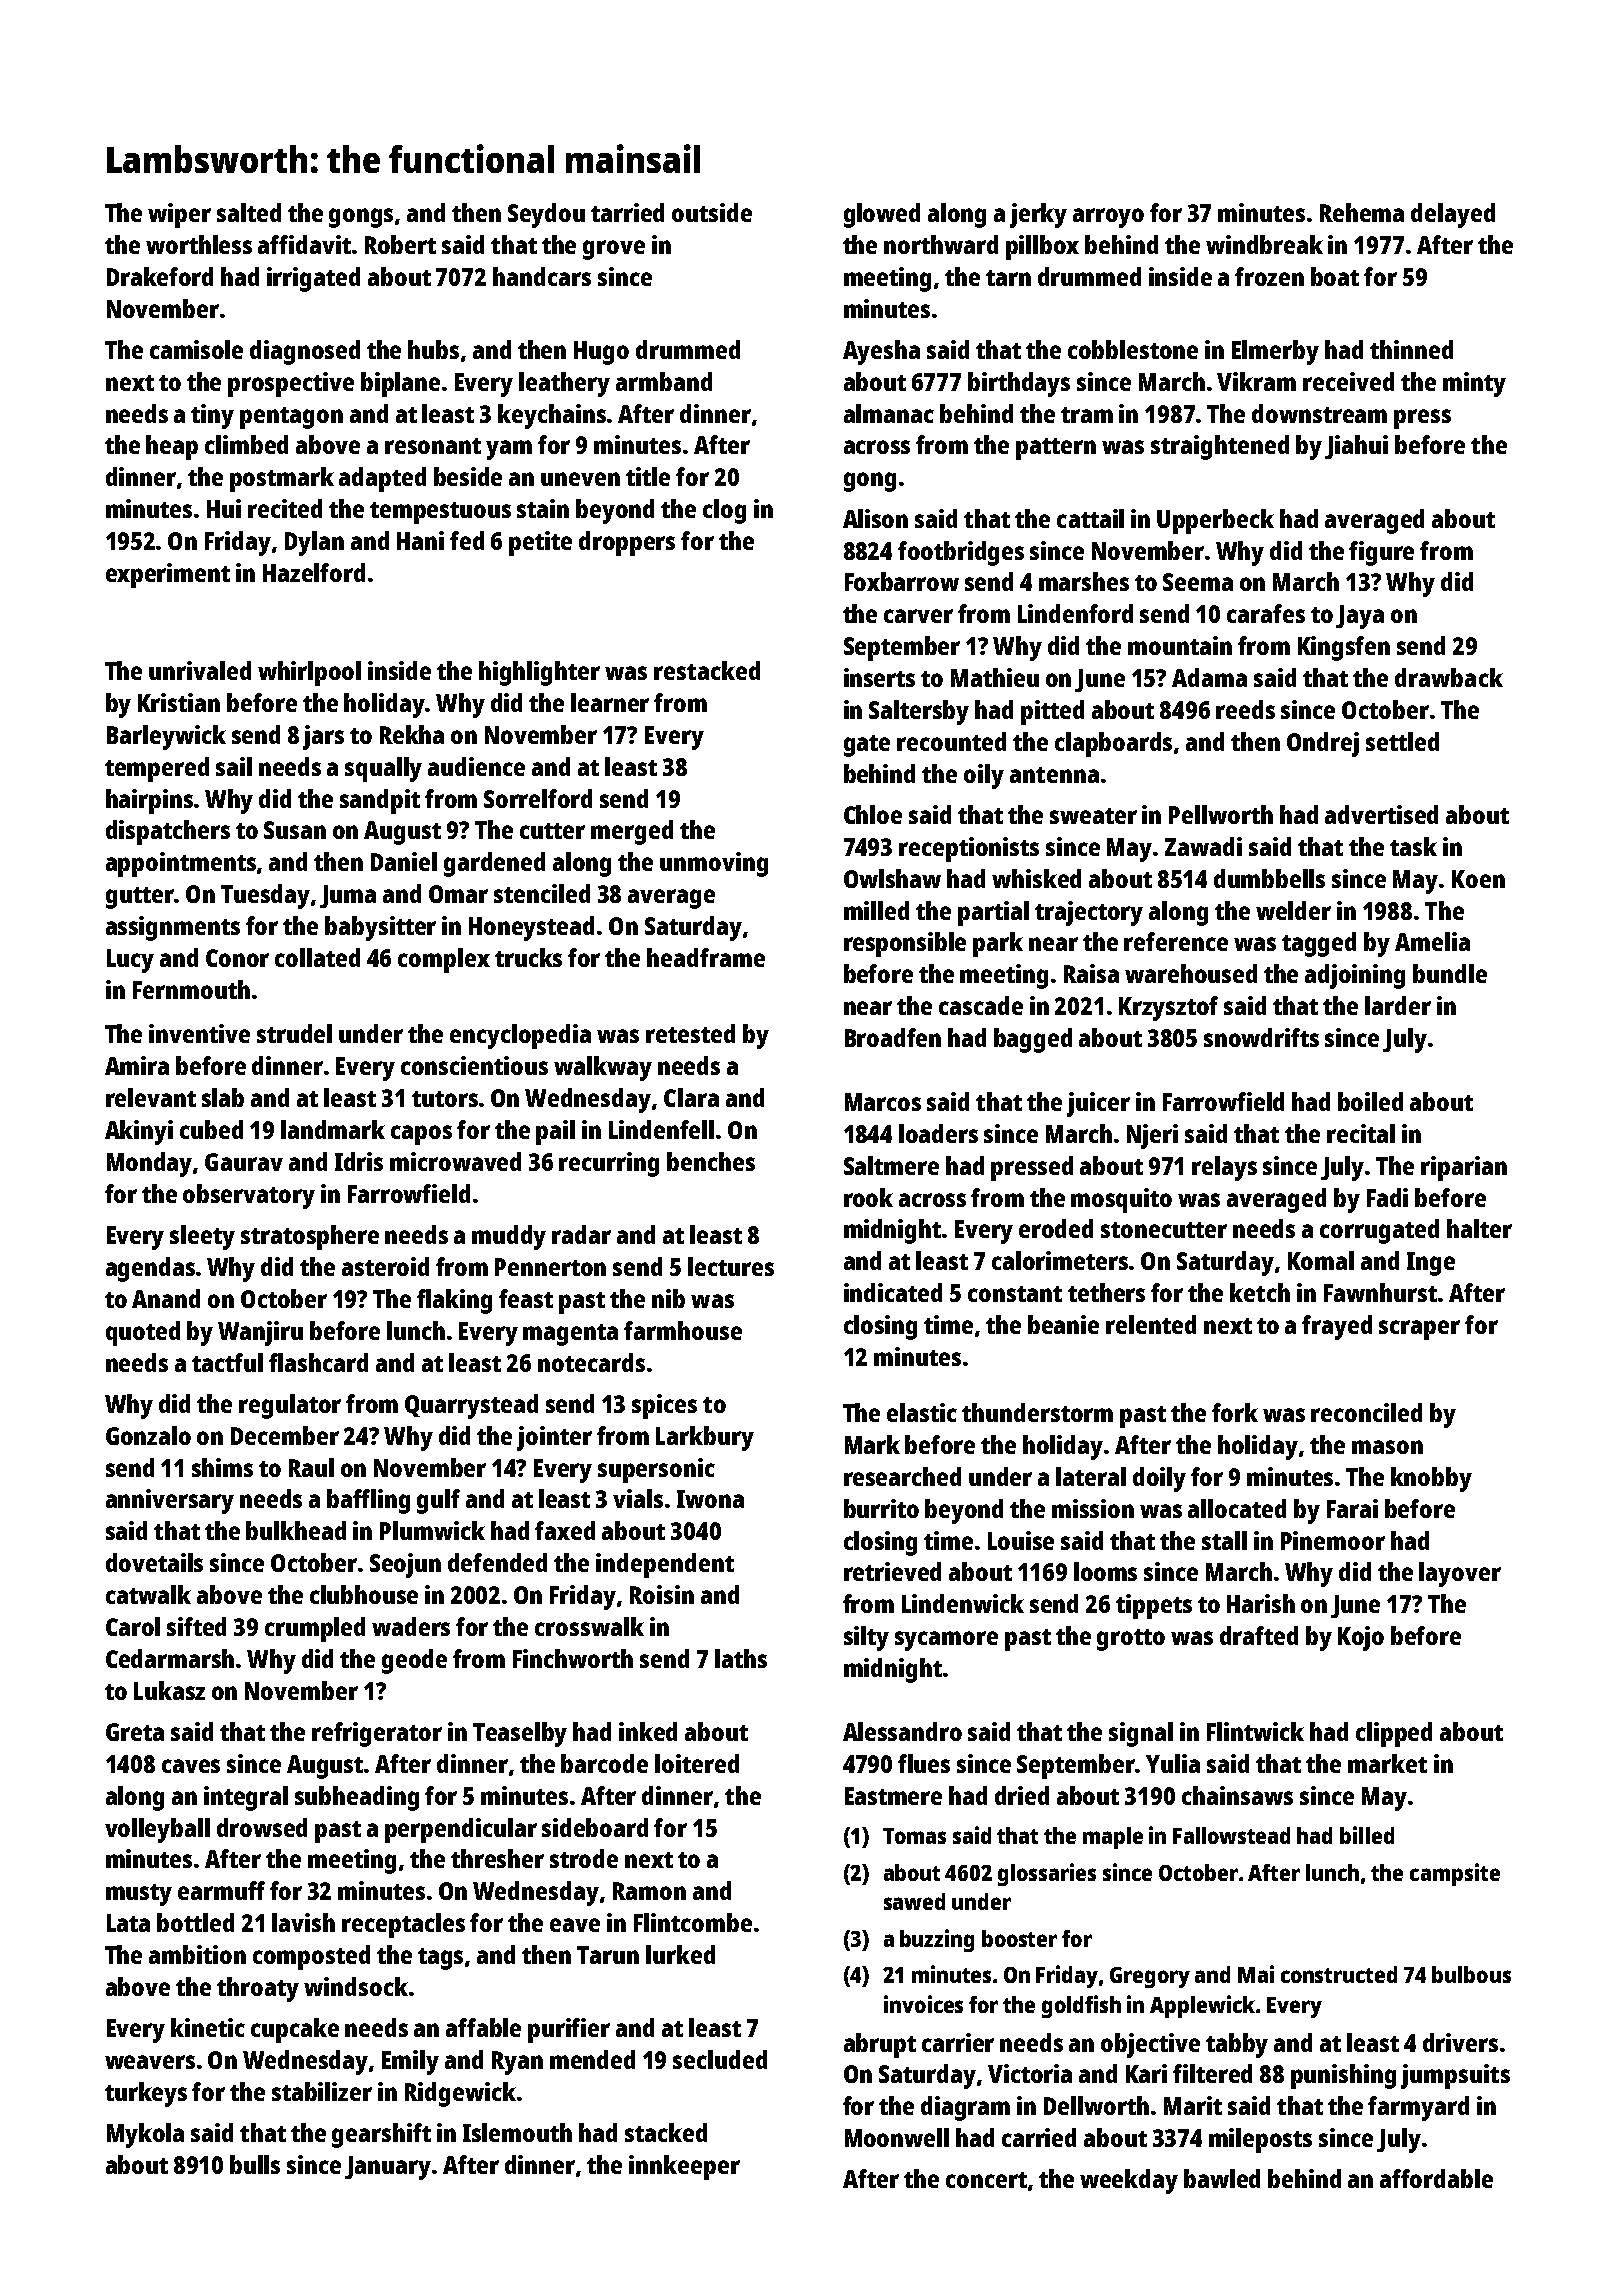  Describe the element at coordinates (1436, 2178) in the screenshot. I see `affordable` at that location.
